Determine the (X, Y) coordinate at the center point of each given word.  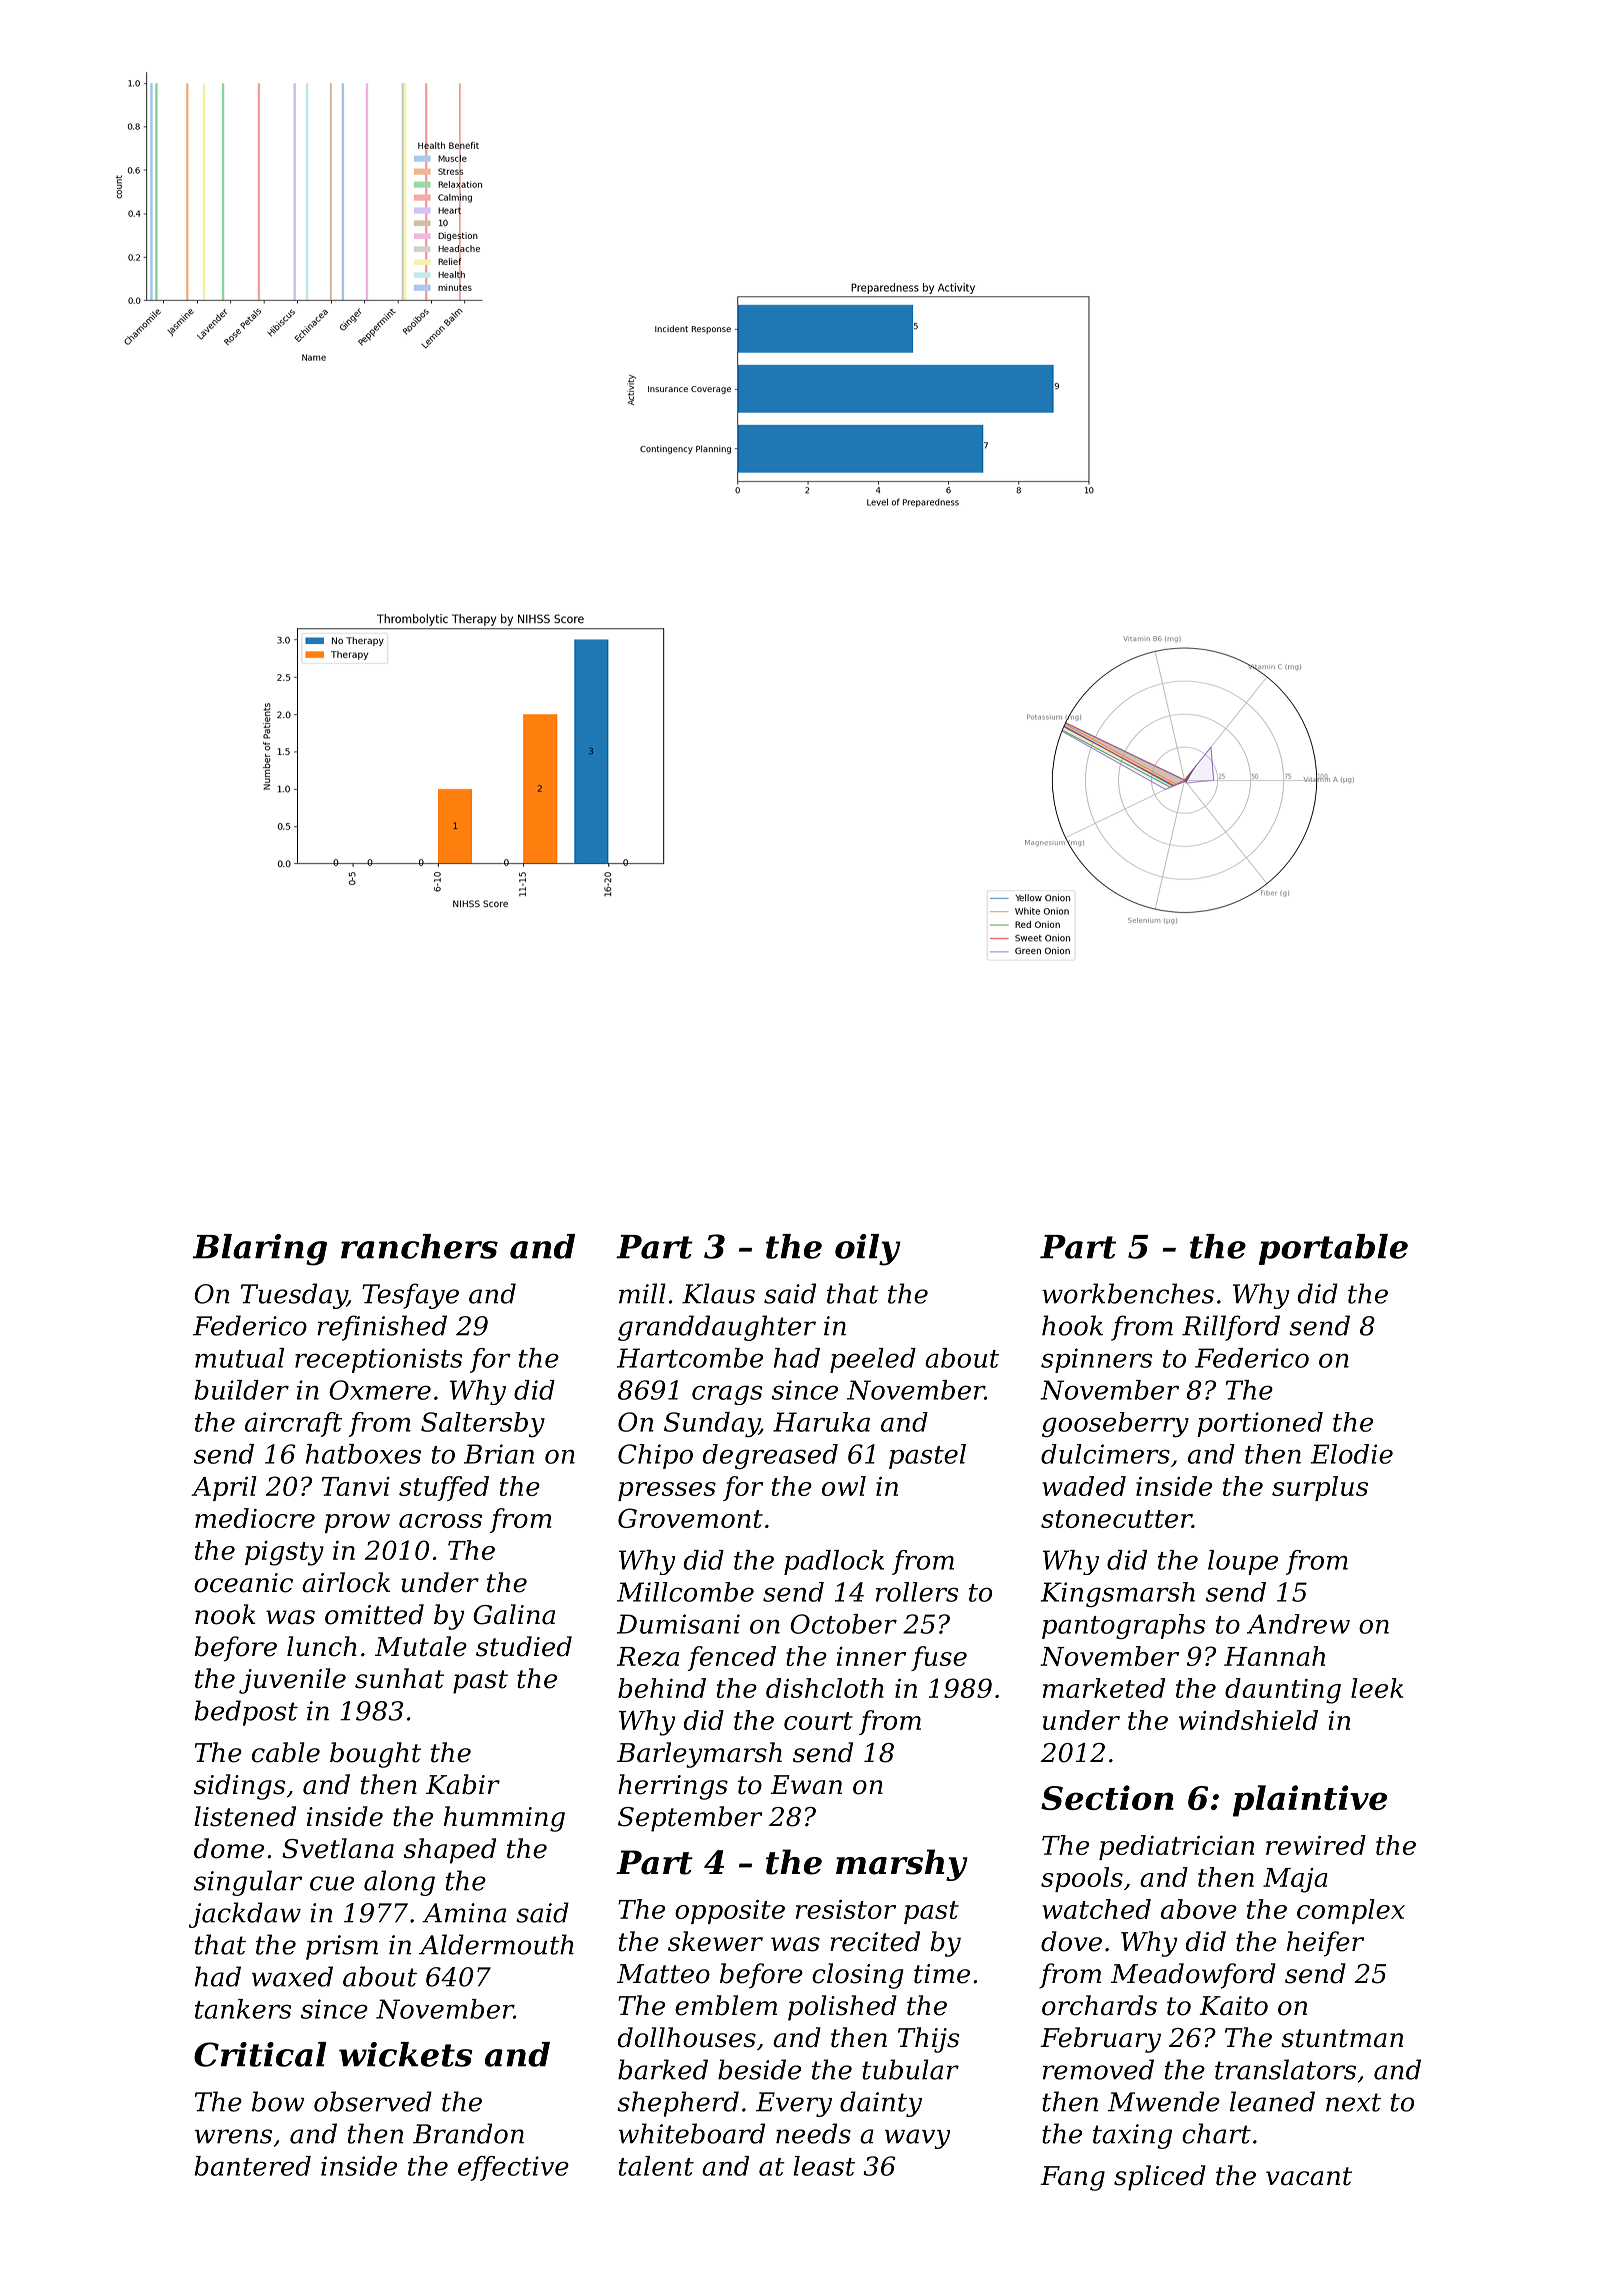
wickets (406, 2054)
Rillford (1231, 1328)
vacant (1309, 2176)
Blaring (260, 1250)
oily (868, 1250)
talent (656, 2166)
